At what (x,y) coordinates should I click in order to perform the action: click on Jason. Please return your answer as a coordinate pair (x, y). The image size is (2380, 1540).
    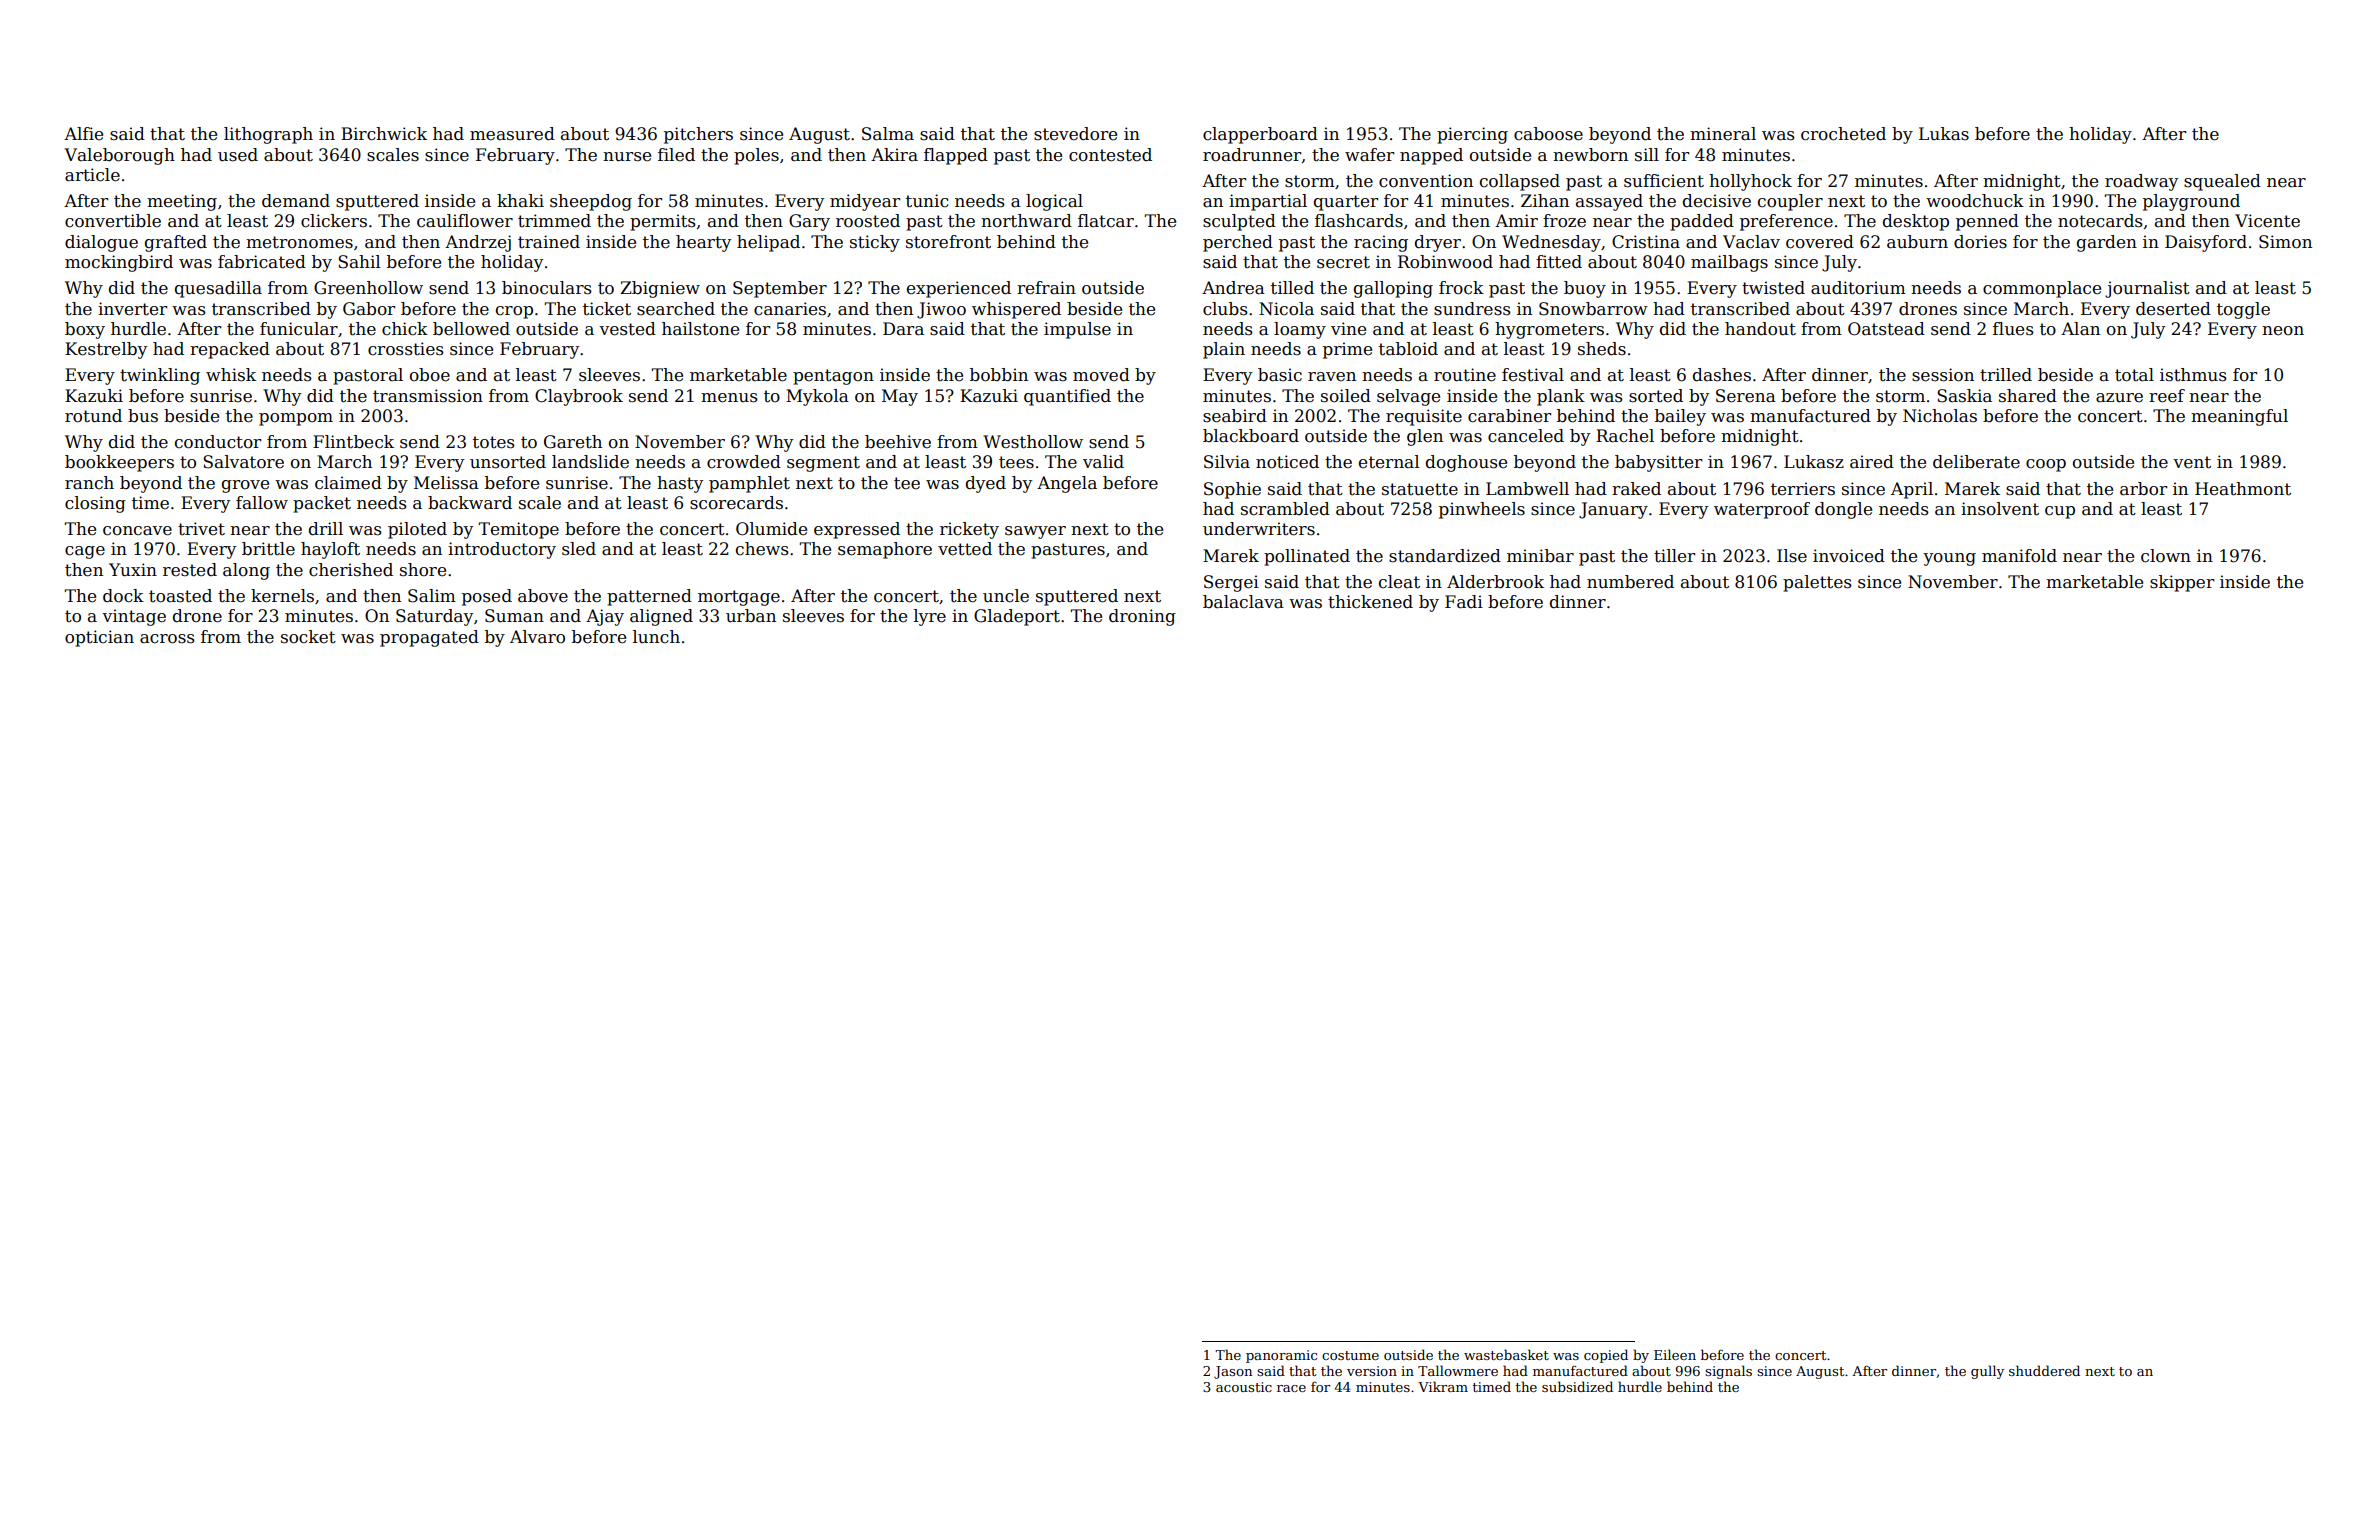
    Looking at the image, I should click on (1233, 1372).
